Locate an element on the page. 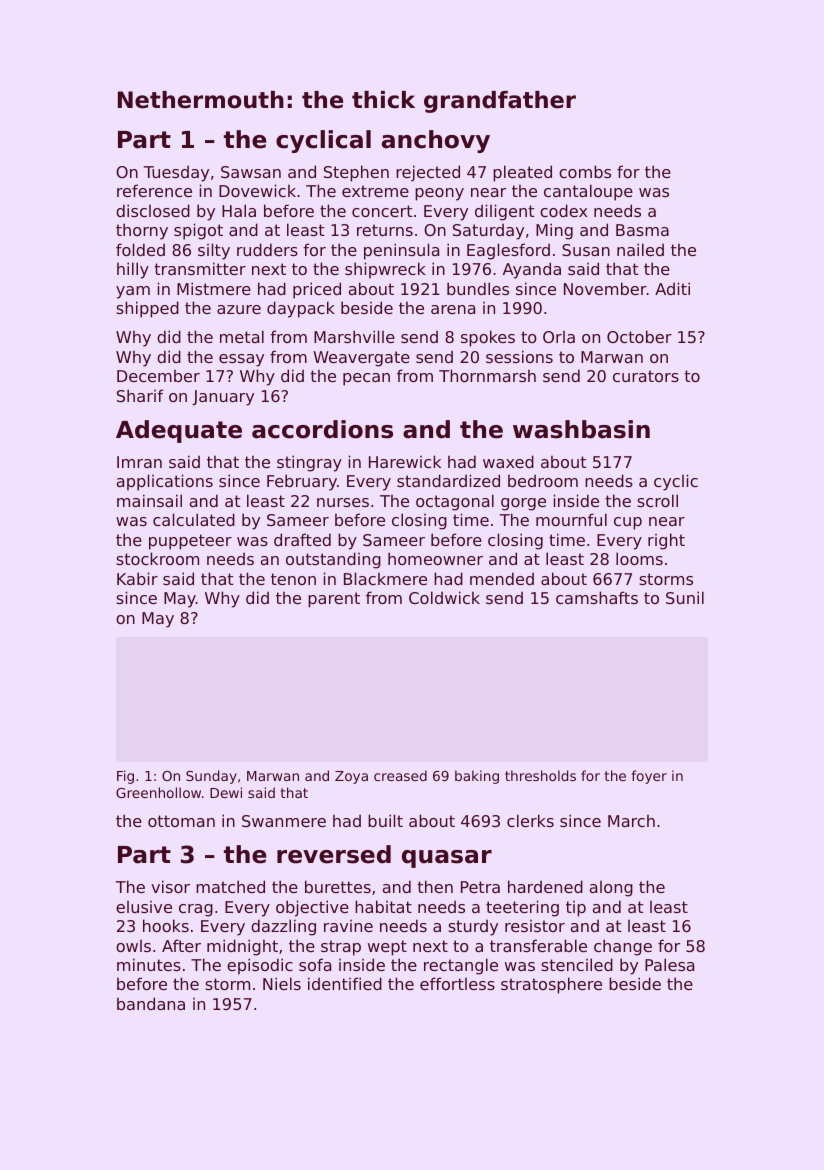  scroll is located at coordinates (657, 500).
